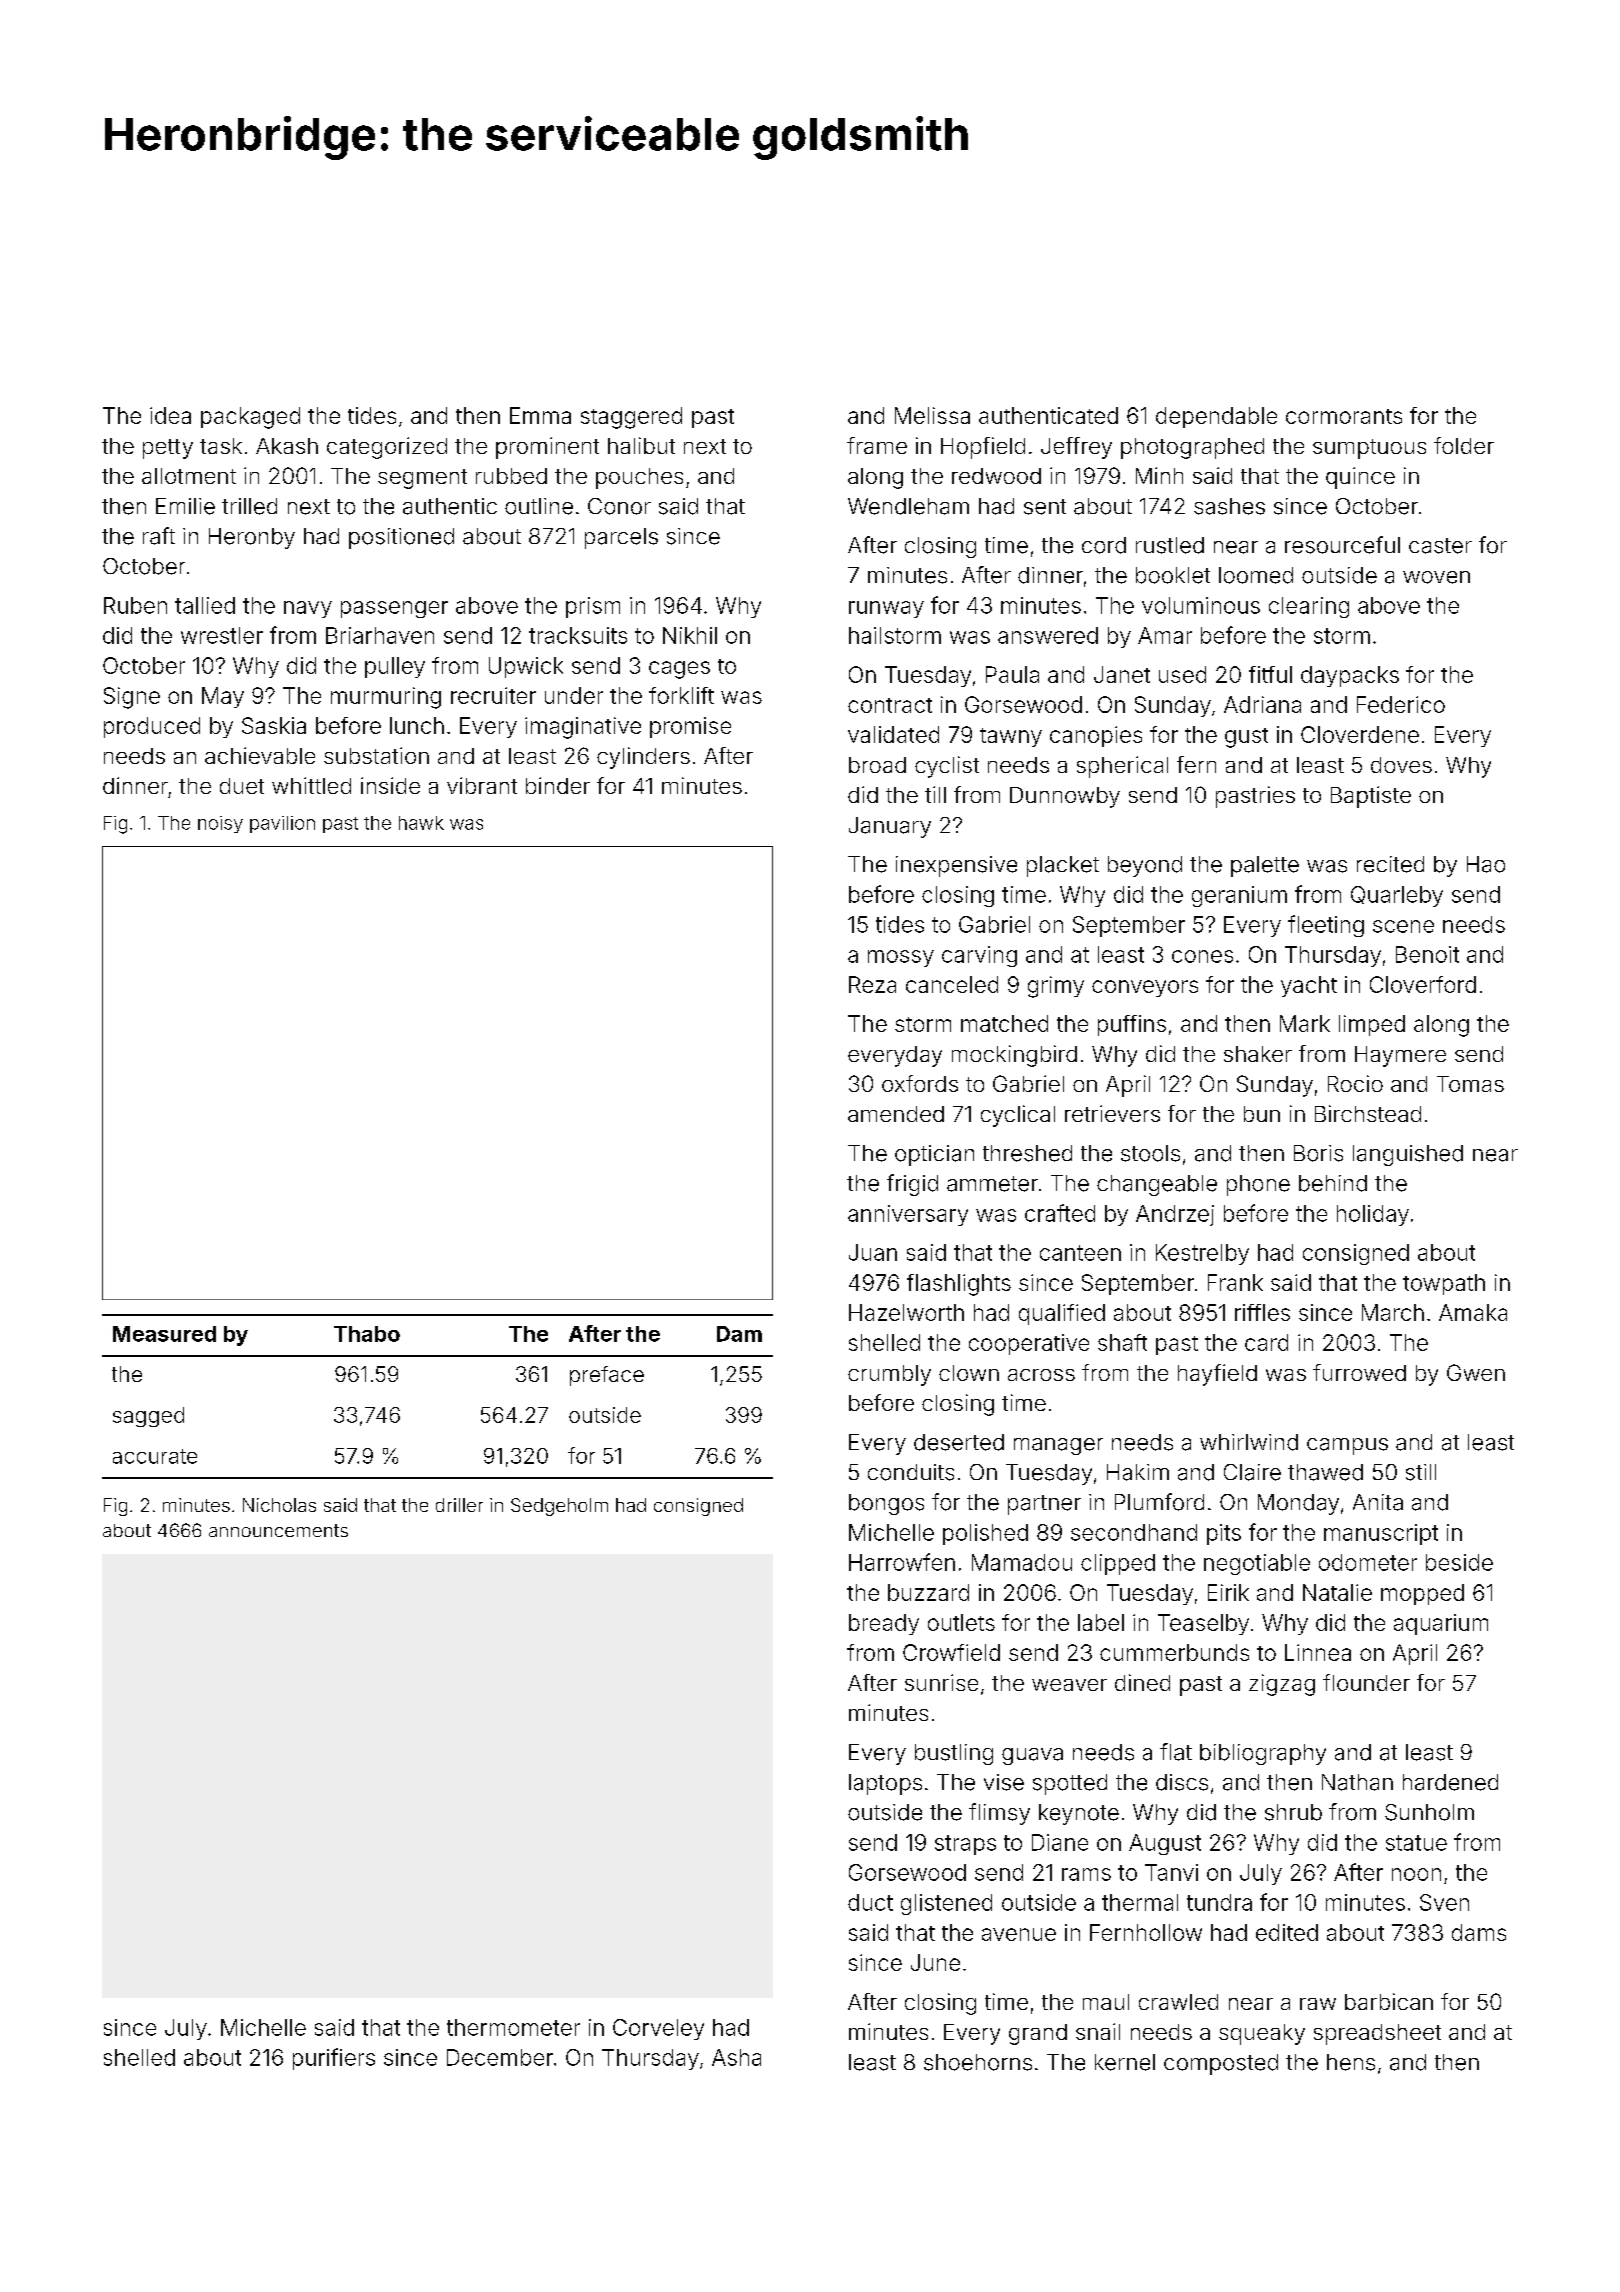  I want to click on December, so click(500, 2057).
